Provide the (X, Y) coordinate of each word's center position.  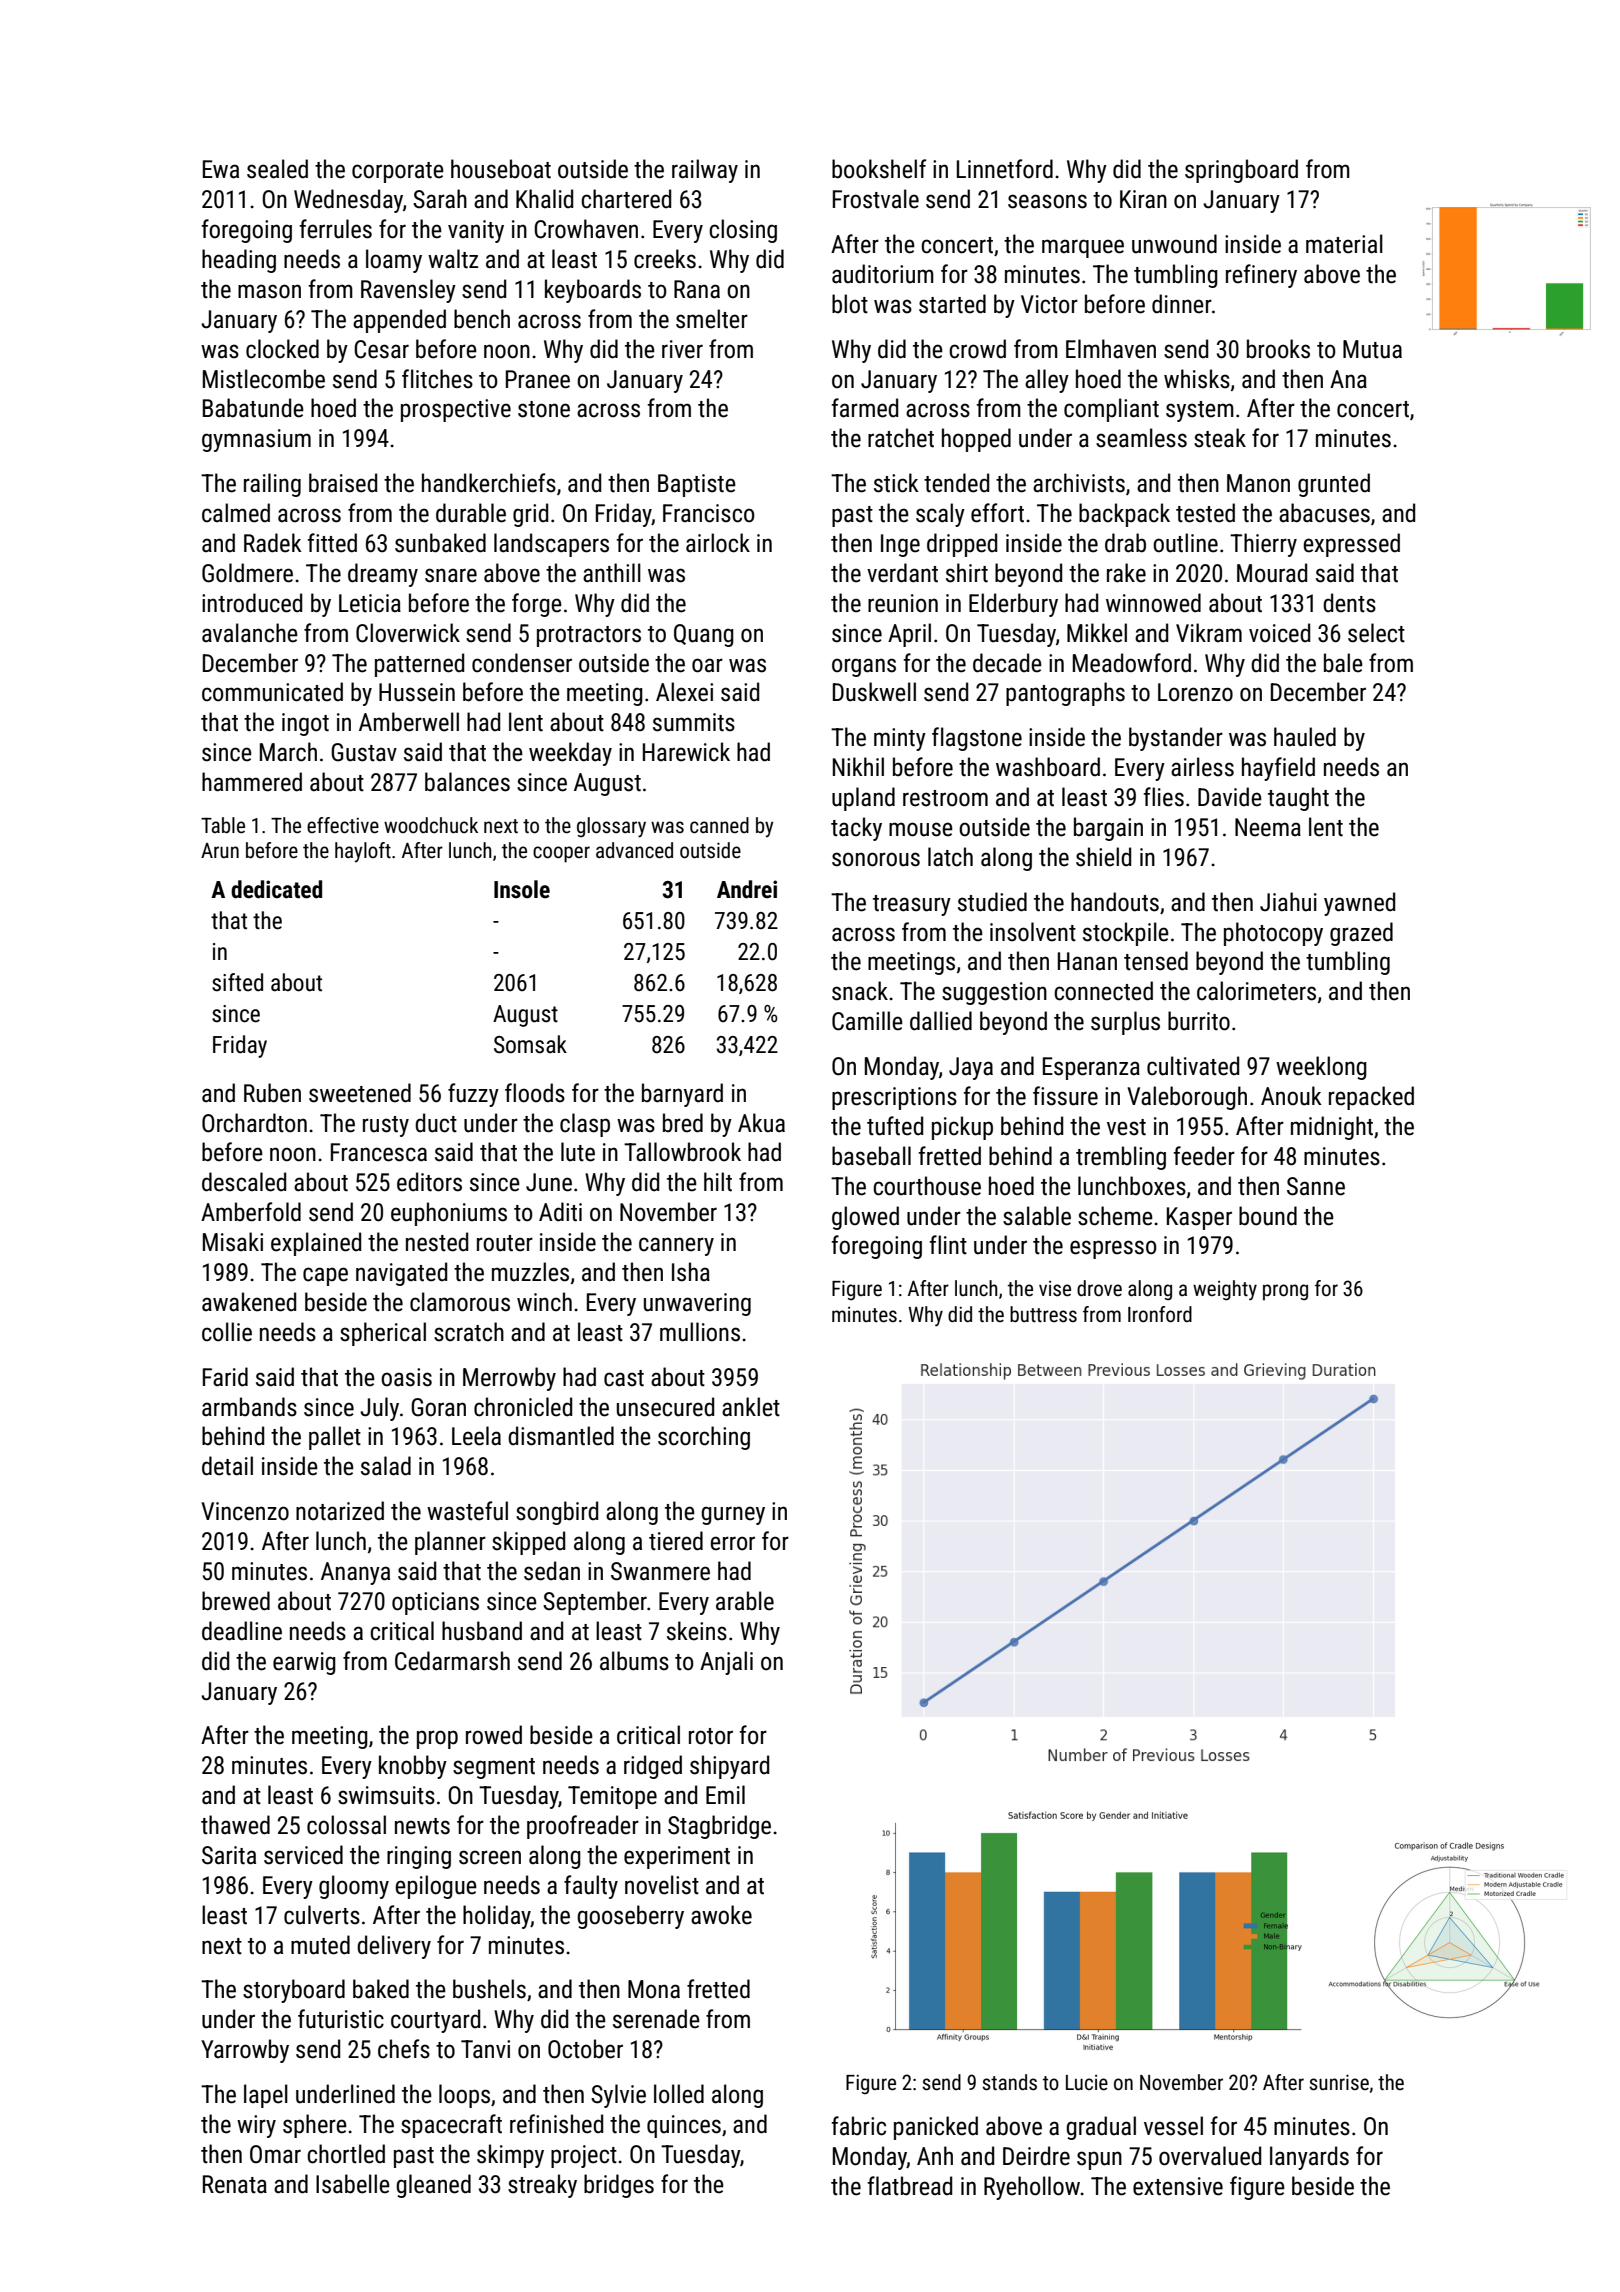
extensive (1178, 2186)
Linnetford (1005, 169)
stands (1009, 2082)
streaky (542, 2186)
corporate (398, 172)
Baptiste (697, 485)
